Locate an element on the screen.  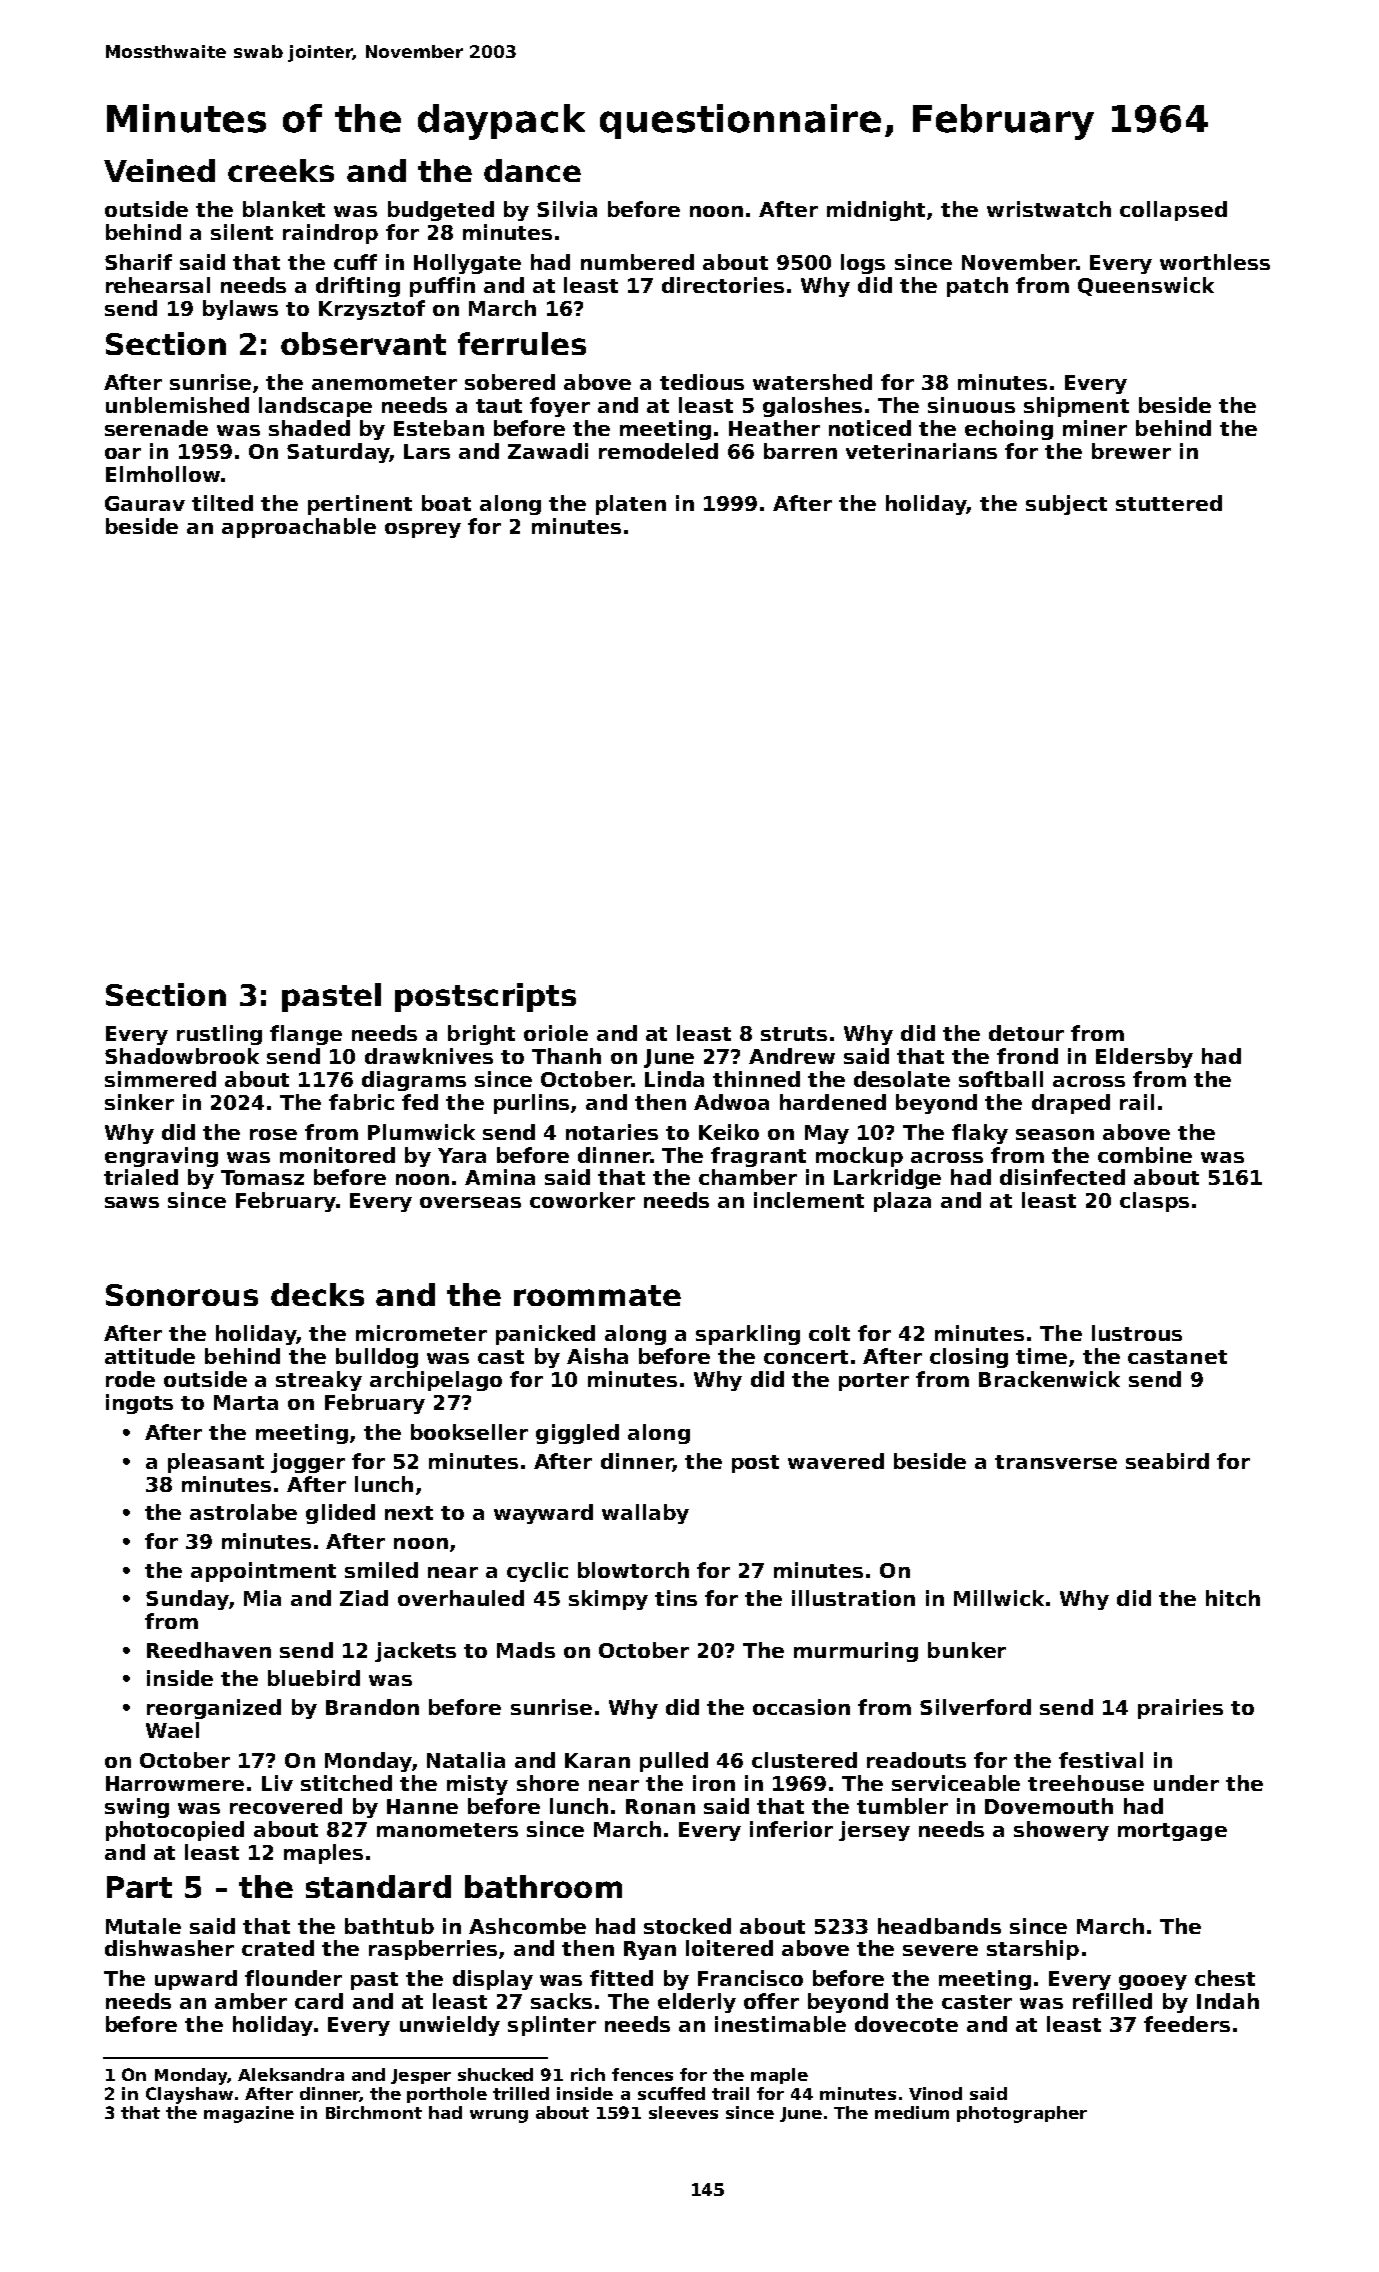
flange is located at coordinates (306, 1035).
